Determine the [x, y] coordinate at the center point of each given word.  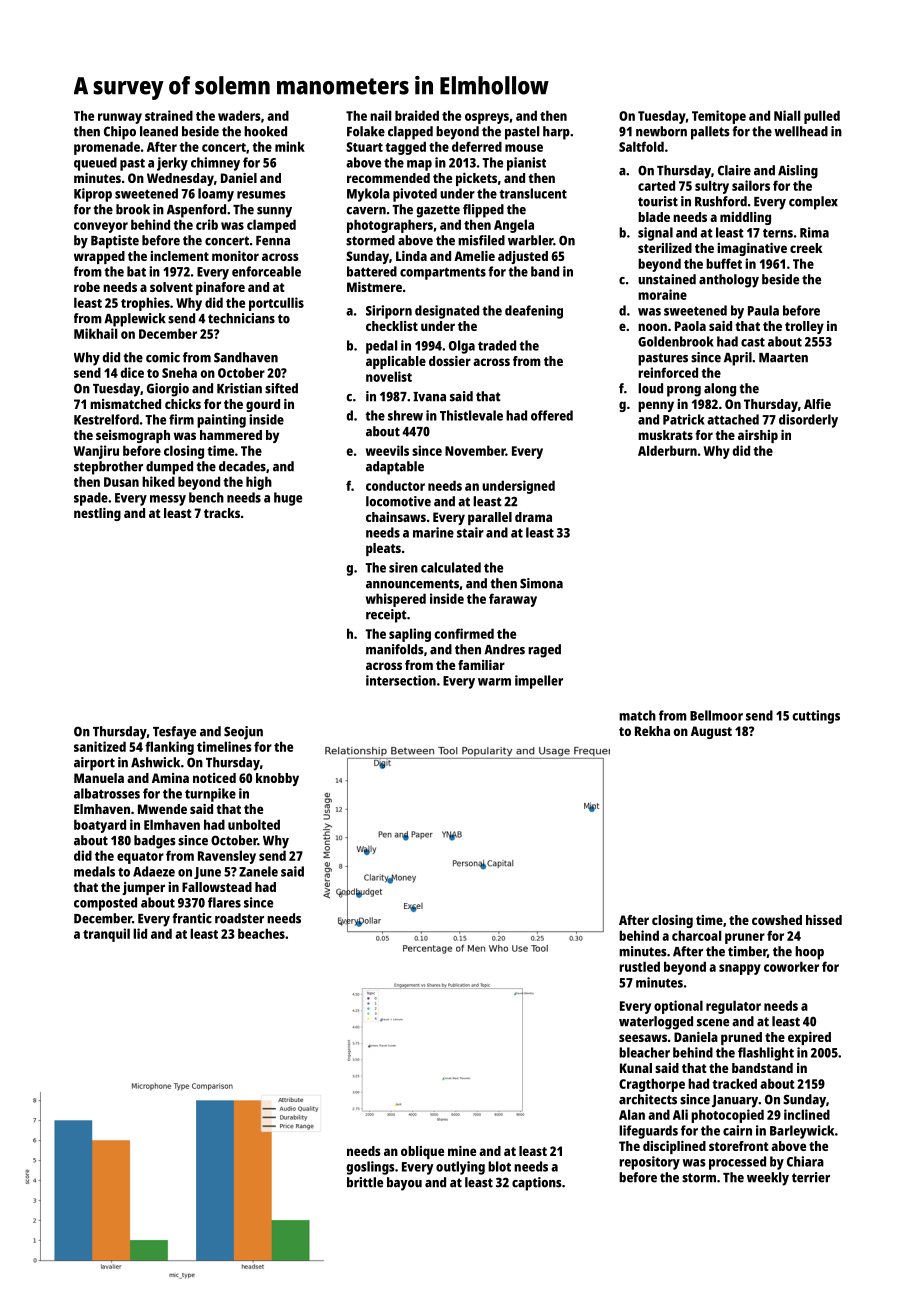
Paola [690, 326]
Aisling [798, 172]
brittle [365, 1182]
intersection [401, 680]
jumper [143, 888]
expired [809, 1038]
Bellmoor [716, 715]
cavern [366, 211]
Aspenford [196, 211]
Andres [504, 649]
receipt [386, 616]
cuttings [816, 717]
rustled [639, 966]
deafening [534, 312]
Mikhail [95, 333]
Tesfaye [174, 733]
